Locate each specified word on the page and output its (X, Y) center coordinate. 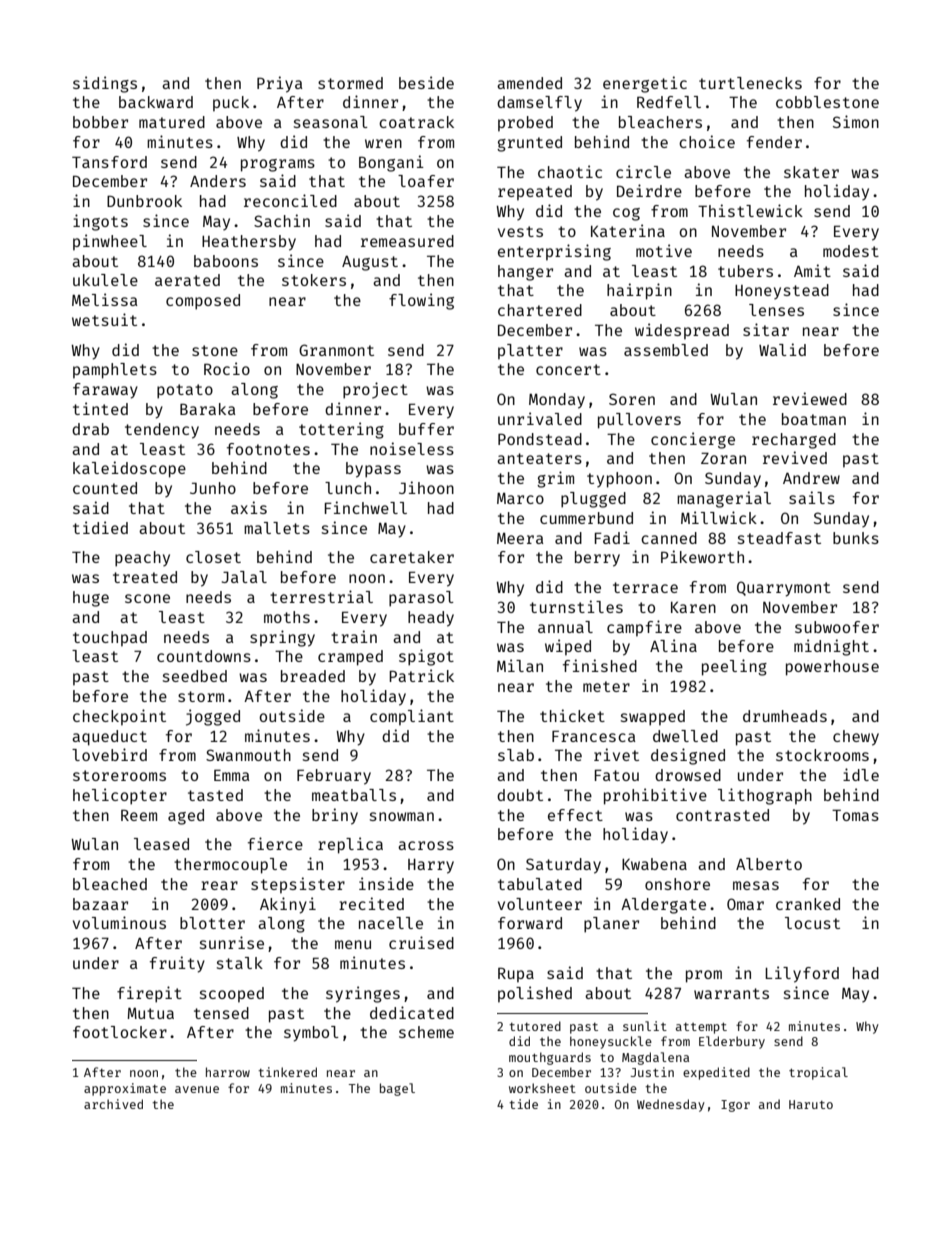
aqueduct (109, 738)
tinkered (287, 1072)
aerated (187, 280)
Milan (520, 665)
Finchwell (366, 507)
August (370, 263)
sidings (105, 84)
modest (851, 251)
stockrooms (822, 755)
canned (669, 538)
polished (535, 994)
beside (426, 82)
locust (812, 923)
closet (213, 557)
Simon (856, 121)
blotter (212, 923)
